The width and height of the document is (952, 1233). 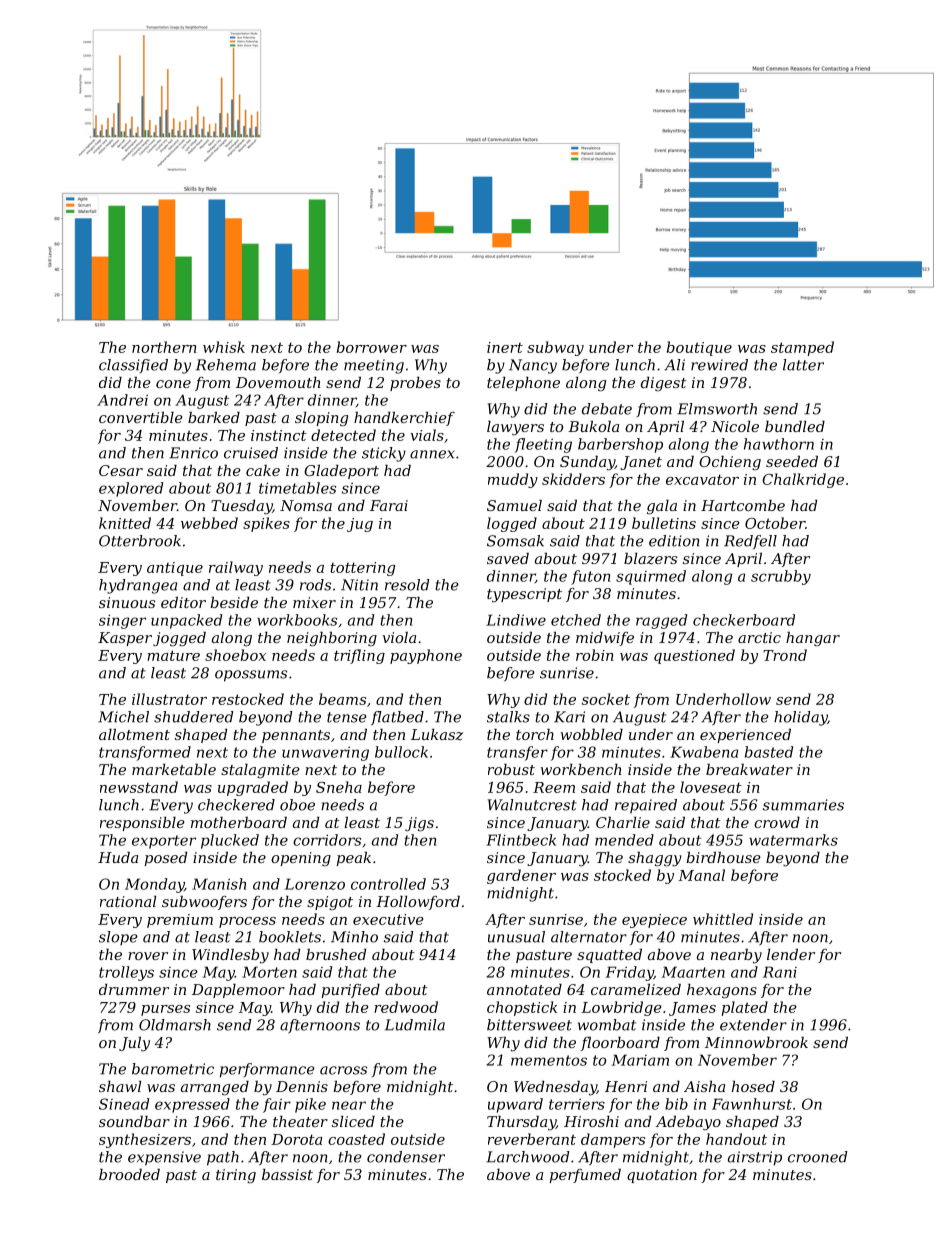 What do you see at coordinates (164, 347) in the document?
I see `northern` at bounding box center [164, 347].
